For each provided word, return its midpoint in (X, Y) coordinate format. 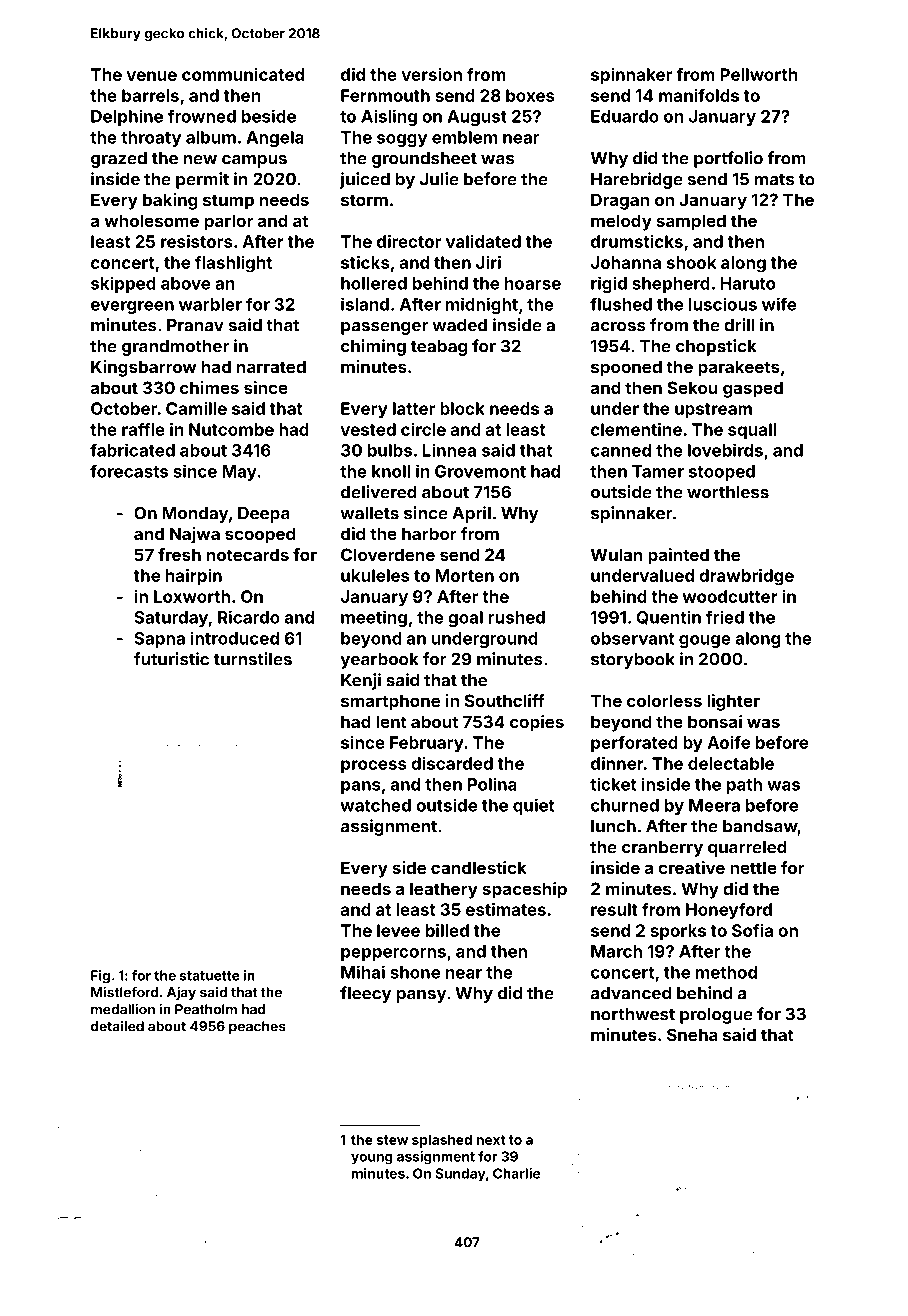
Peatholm (206, 1009)
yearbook (379, 661)
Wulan (617, 554)
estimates (506, 909)
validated (483, 241)
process (374, 766)
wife (779, 304)
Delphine (127, 117)
